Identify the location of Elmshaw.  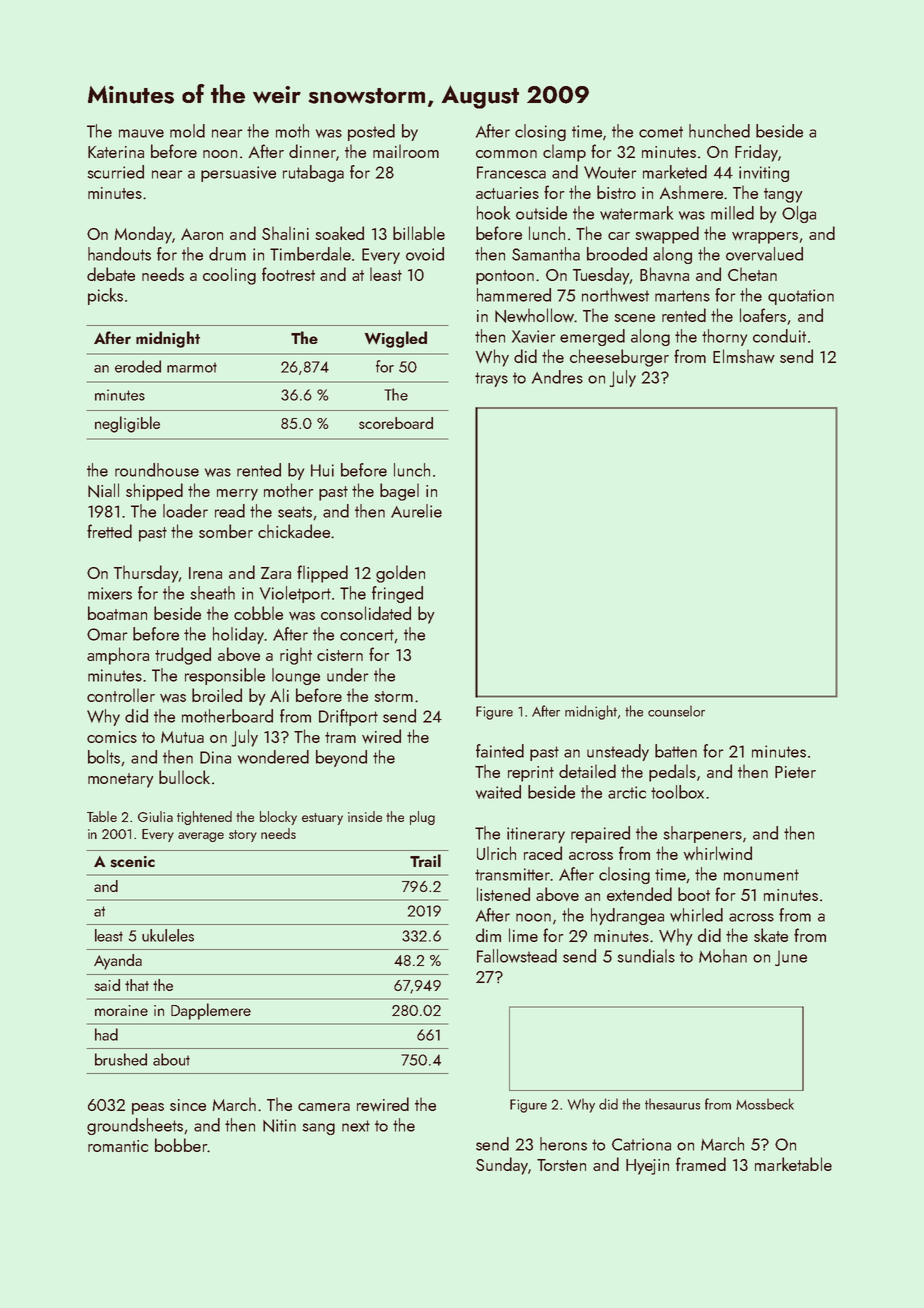
(744, 356).
